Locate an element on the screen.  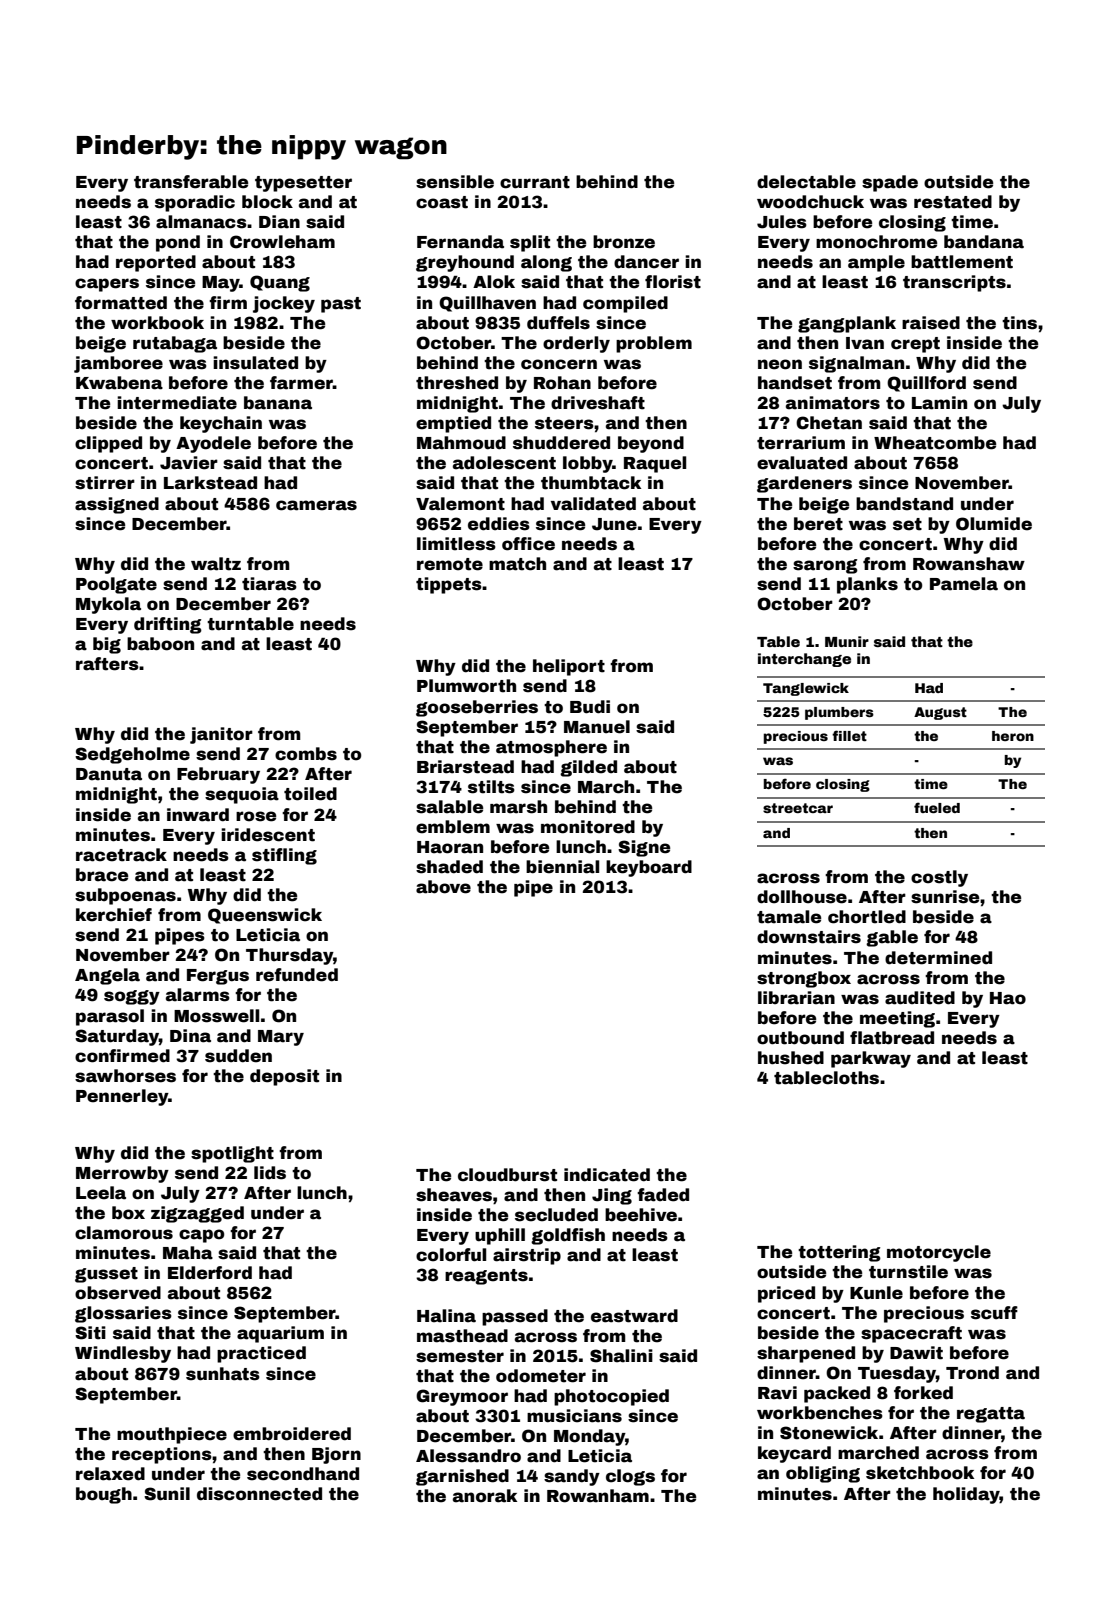
beehive is located at coordinates (641, 1215).
